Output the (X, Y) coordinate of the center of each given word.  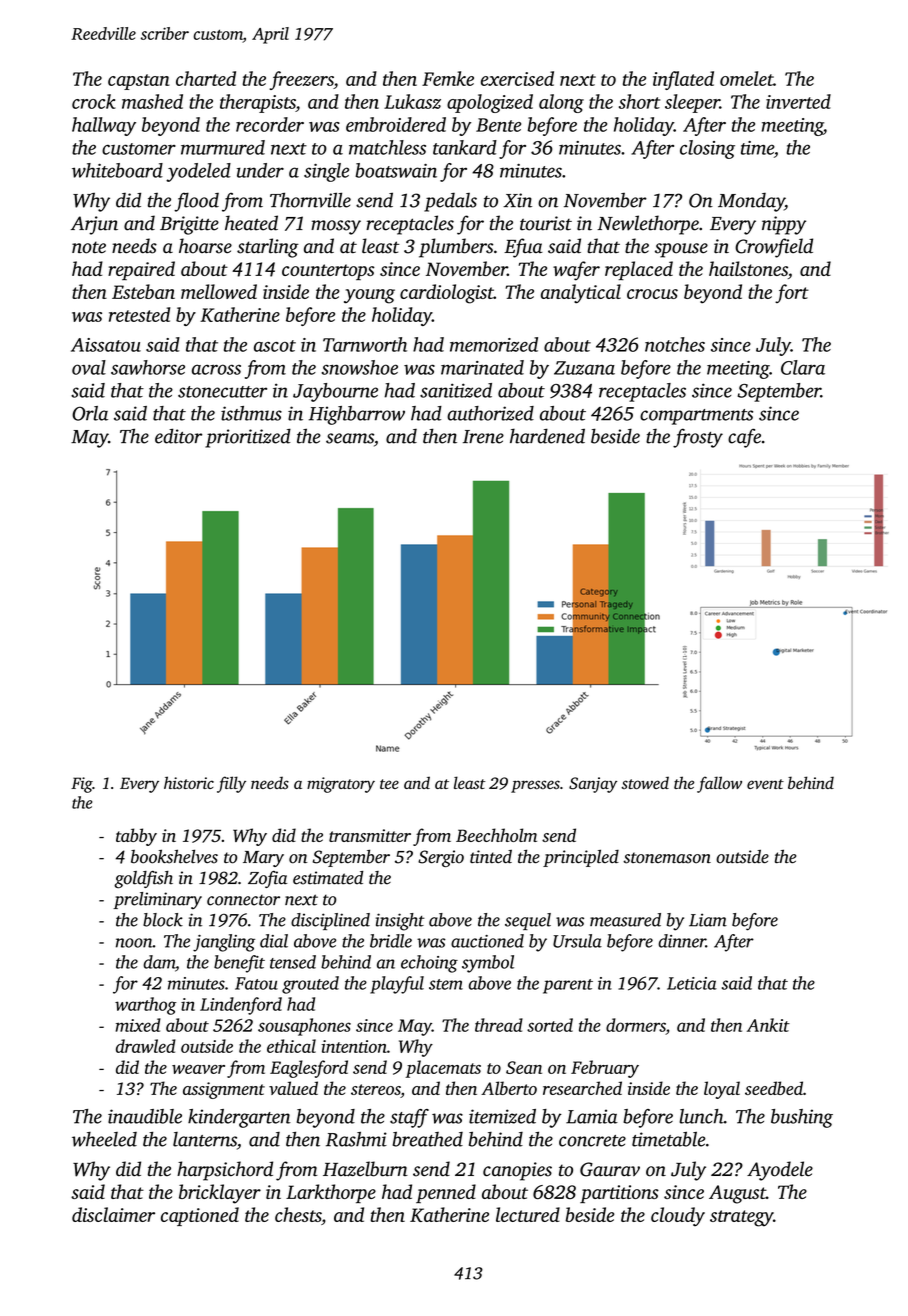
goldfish (143, 880)
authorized (490, 413)
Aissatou (106, 345)
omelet (747, 78)
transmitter (370, 835)
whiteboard (117, 170)
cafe (744, 438)
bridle (391, 941)
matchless (387, 147)
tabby (136, 837)
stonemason (667, 858)
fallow (719, 784)
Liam (708, 920)
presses (535, 786)
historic (189, 782)
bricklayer (220, 1194)
